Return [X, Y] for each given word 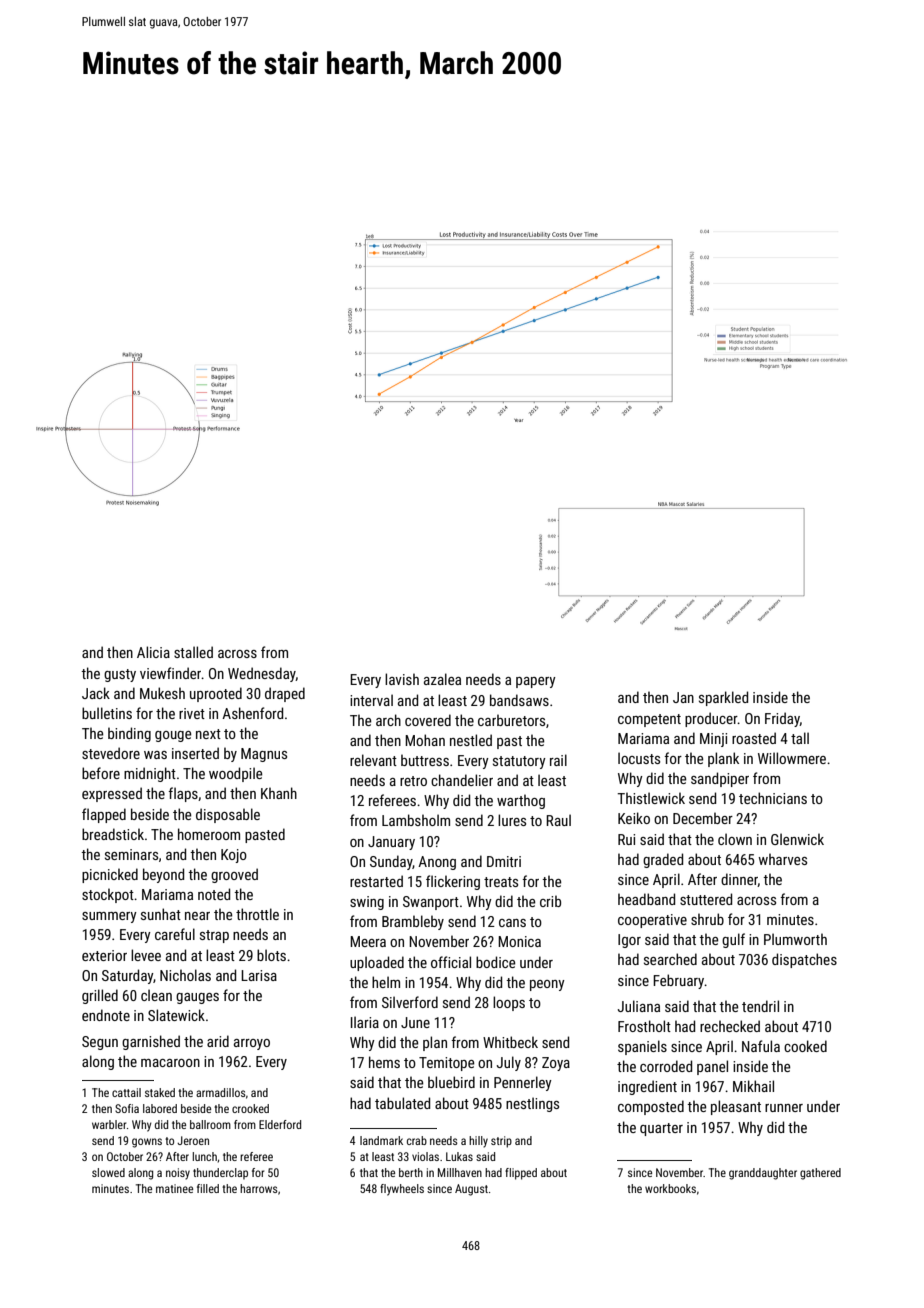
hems [384, 1062]
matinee [174, 1188]
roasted [754, 738]
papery [536, 682]
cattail [126, 1092]
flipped [521, 1174]
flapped [104, 815]
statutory [519, 762]
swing [367, 903]
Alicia [153, 652]
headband [646, 899]
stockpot [108, 895]
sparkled [723, 698]
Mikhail [753, 1086]
